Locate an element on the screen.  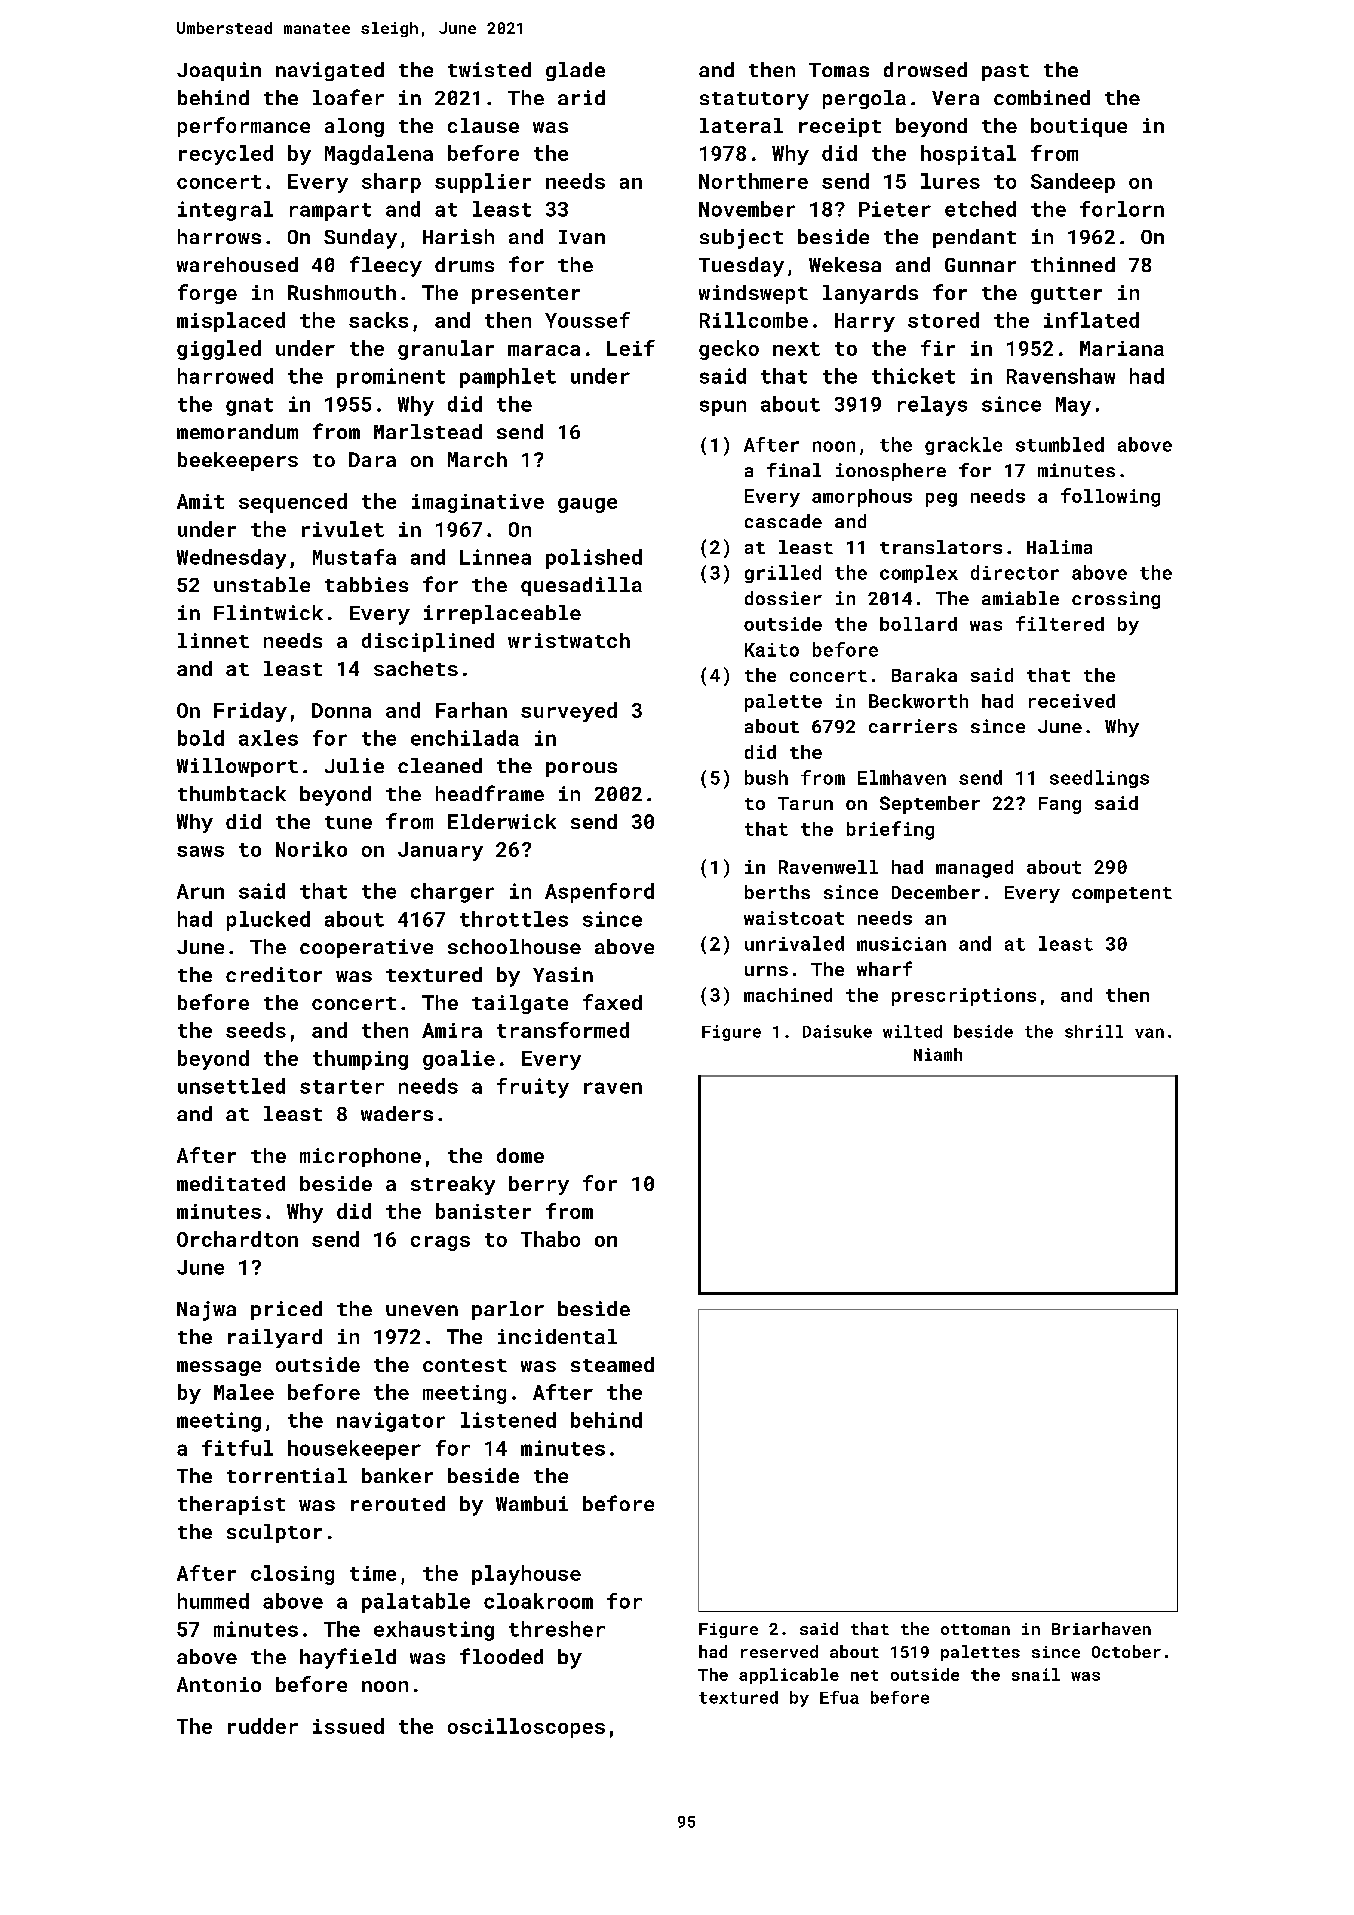
Briarhaven is located at coordinates (1101, 1628).
